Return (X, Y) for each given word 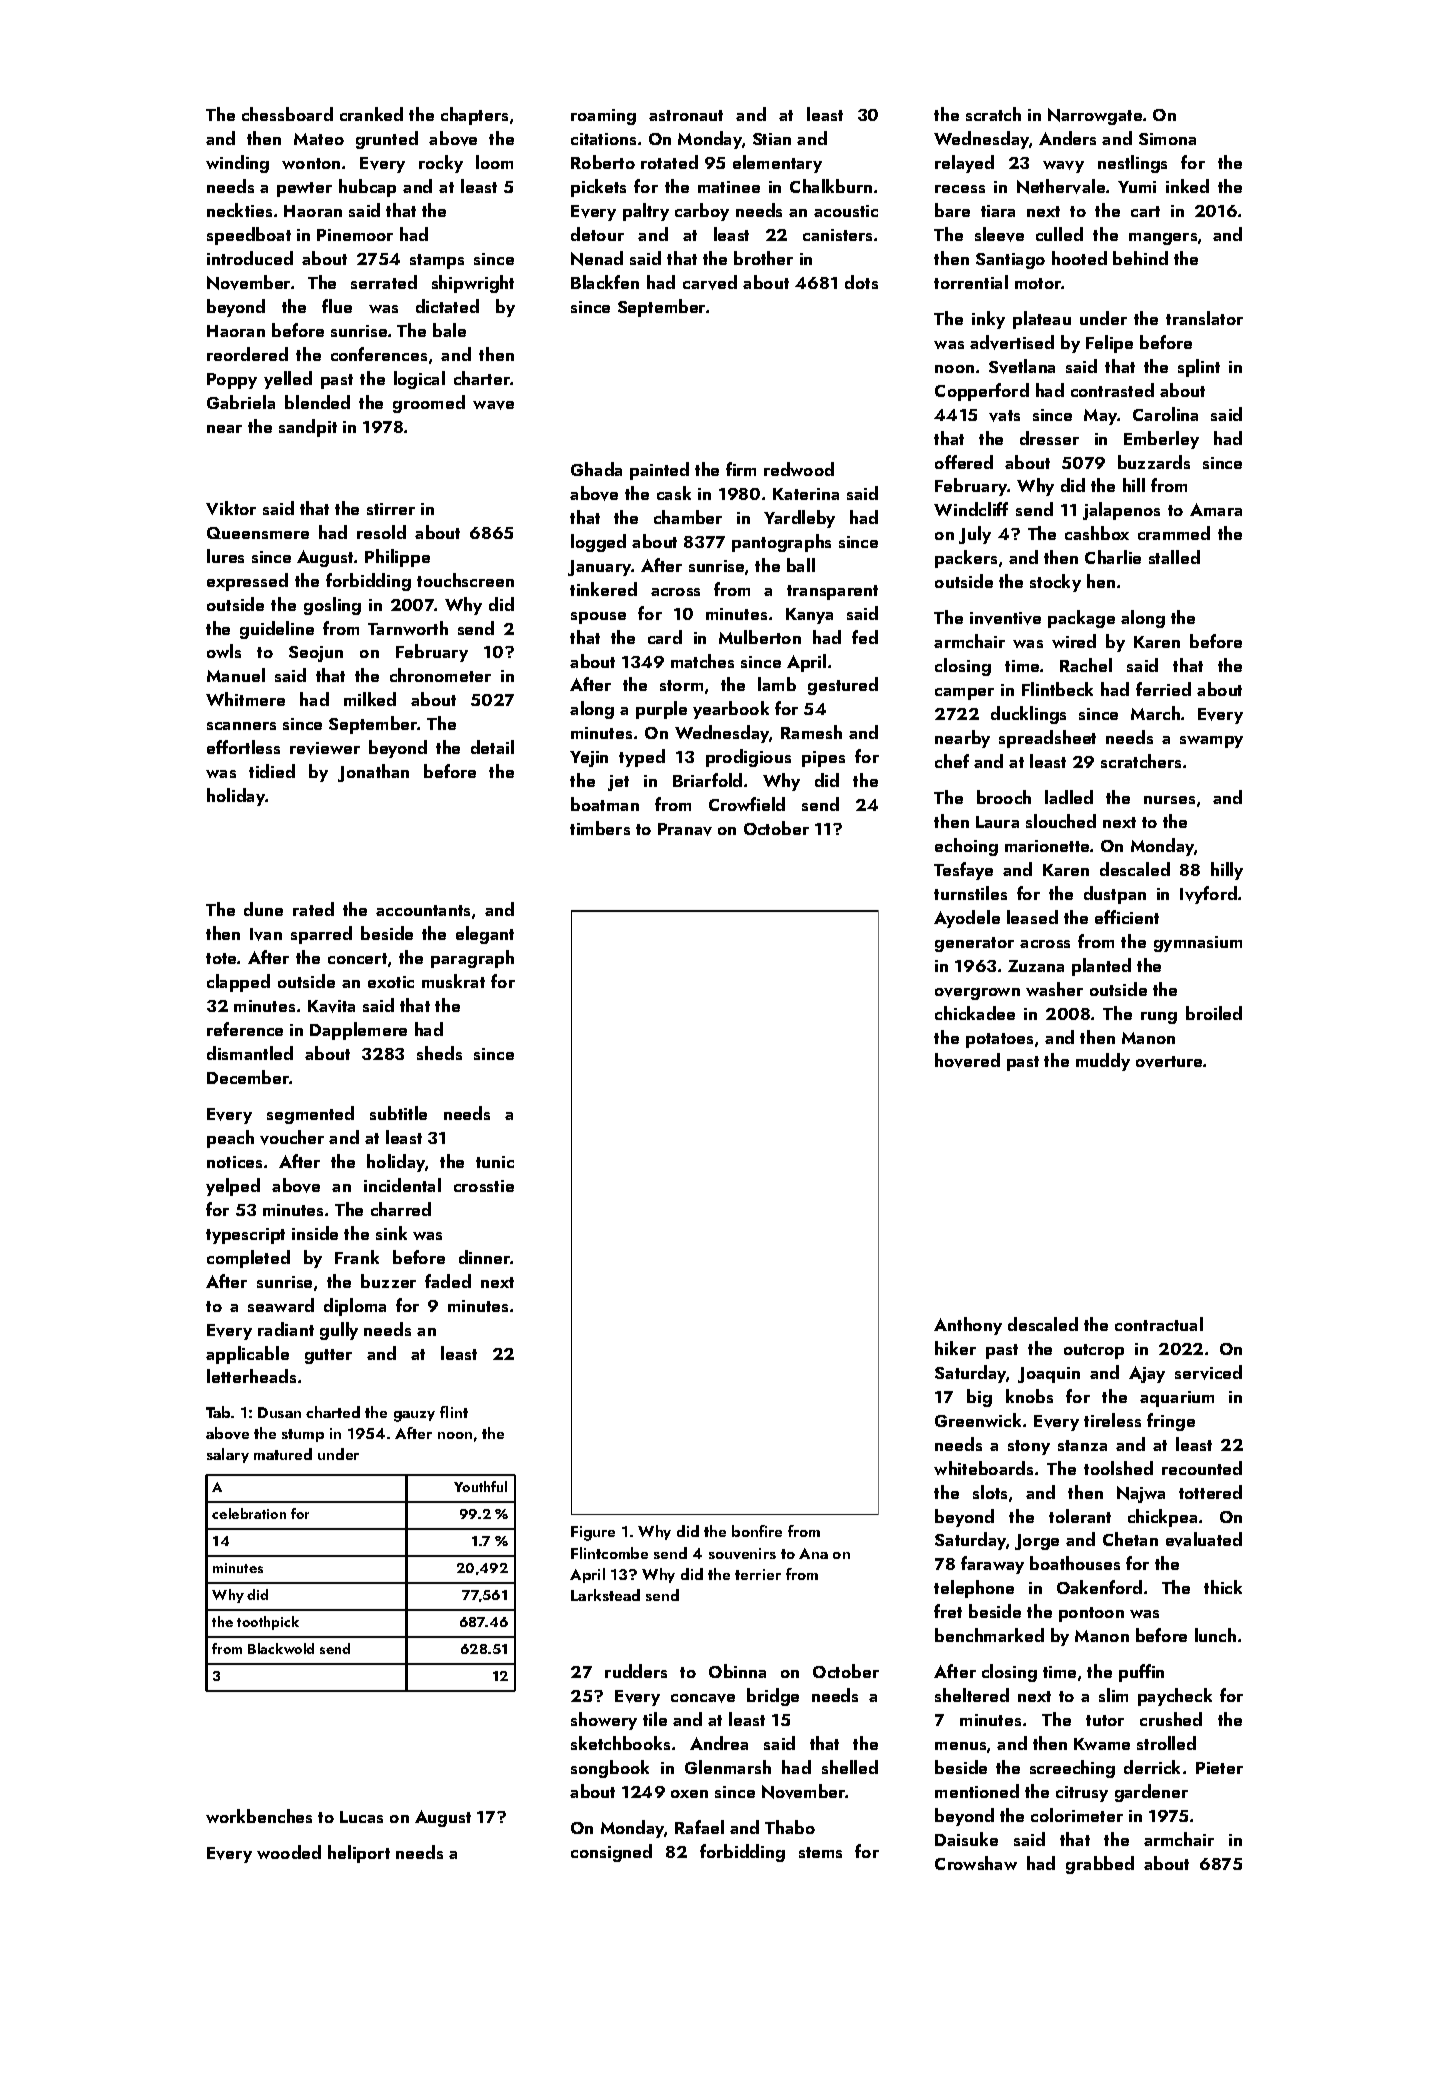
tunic (495, 1162)
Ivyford (1208, 895)
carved (710, 282)
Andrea (719, 1743)
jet (618, 783)
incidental (402, 1185)
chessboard (287, 114)
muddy (1103, 1062)
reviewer (325, 748)
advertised (1012, 342)
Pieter (1219, 1768)
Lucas (361, 1817)
